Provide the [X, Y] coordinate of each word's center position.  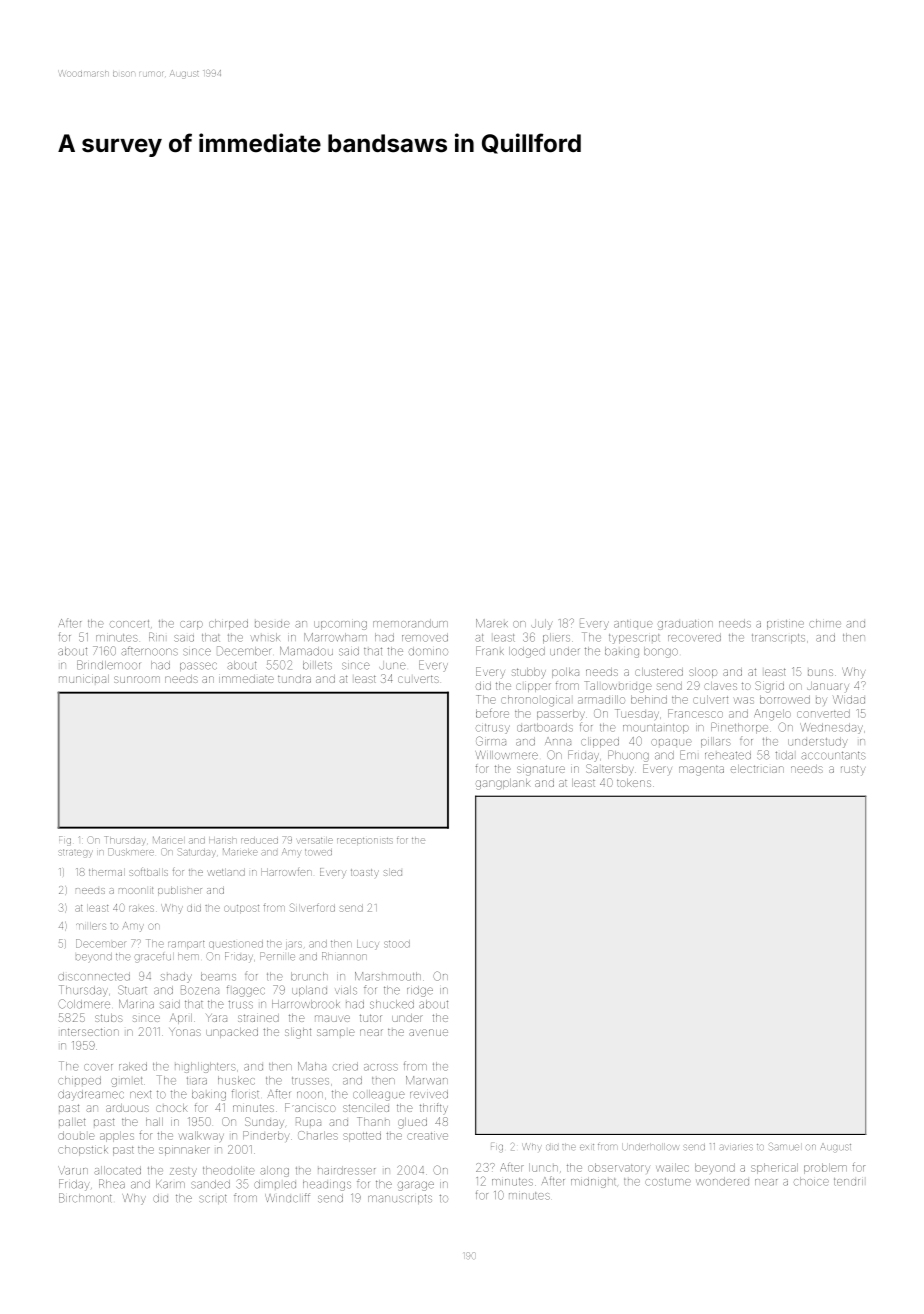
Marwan [427, 1080]
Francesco [695, 713]
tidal [784, 755]
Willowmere [506, 755]
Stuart [132, 990]
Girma [491, 741]
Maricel [168, 840]
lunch [543, 1167]
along [274, 1171]
